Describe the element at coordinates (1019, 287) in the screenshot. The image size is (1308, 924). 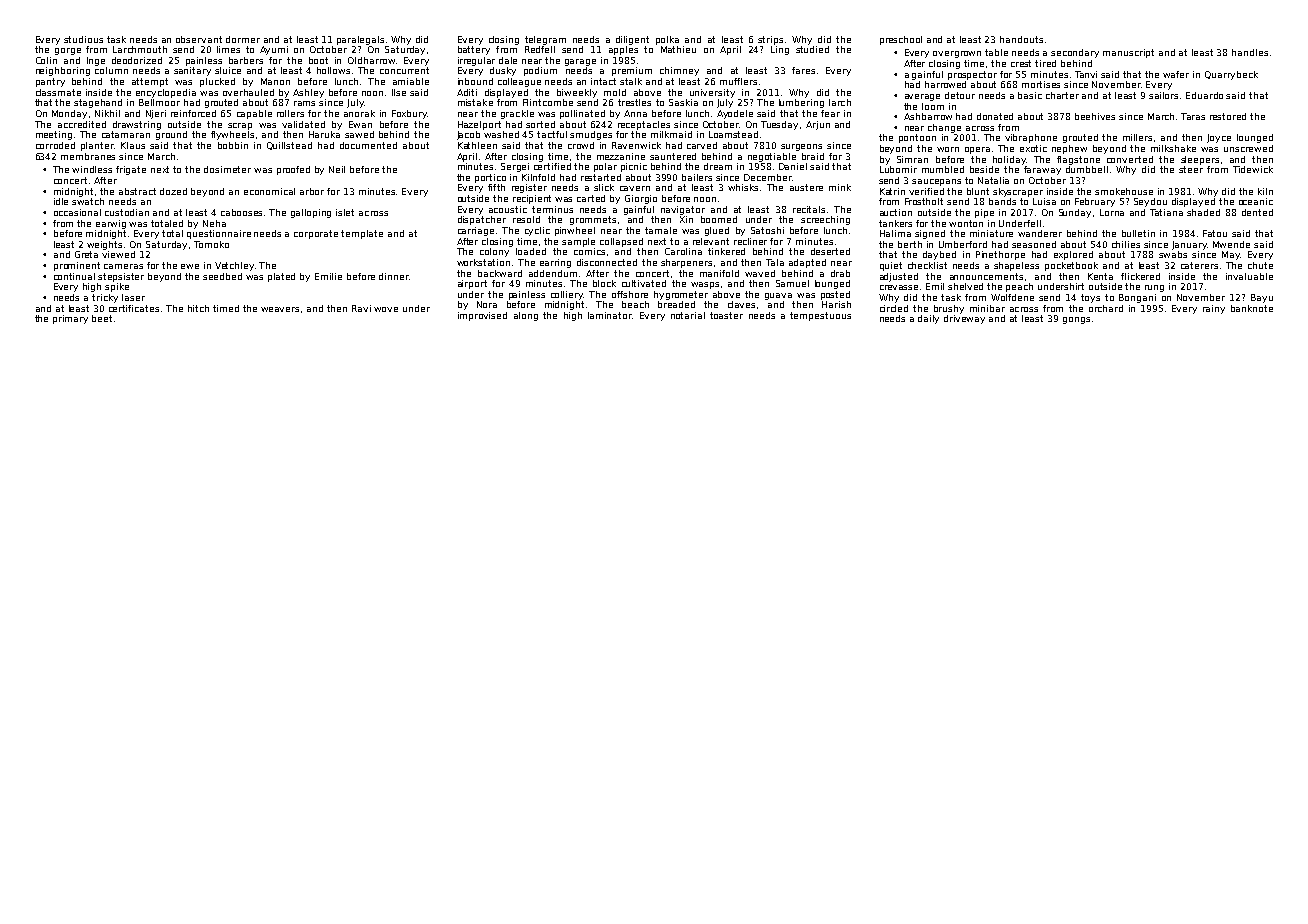
I see `peach` at that location.
